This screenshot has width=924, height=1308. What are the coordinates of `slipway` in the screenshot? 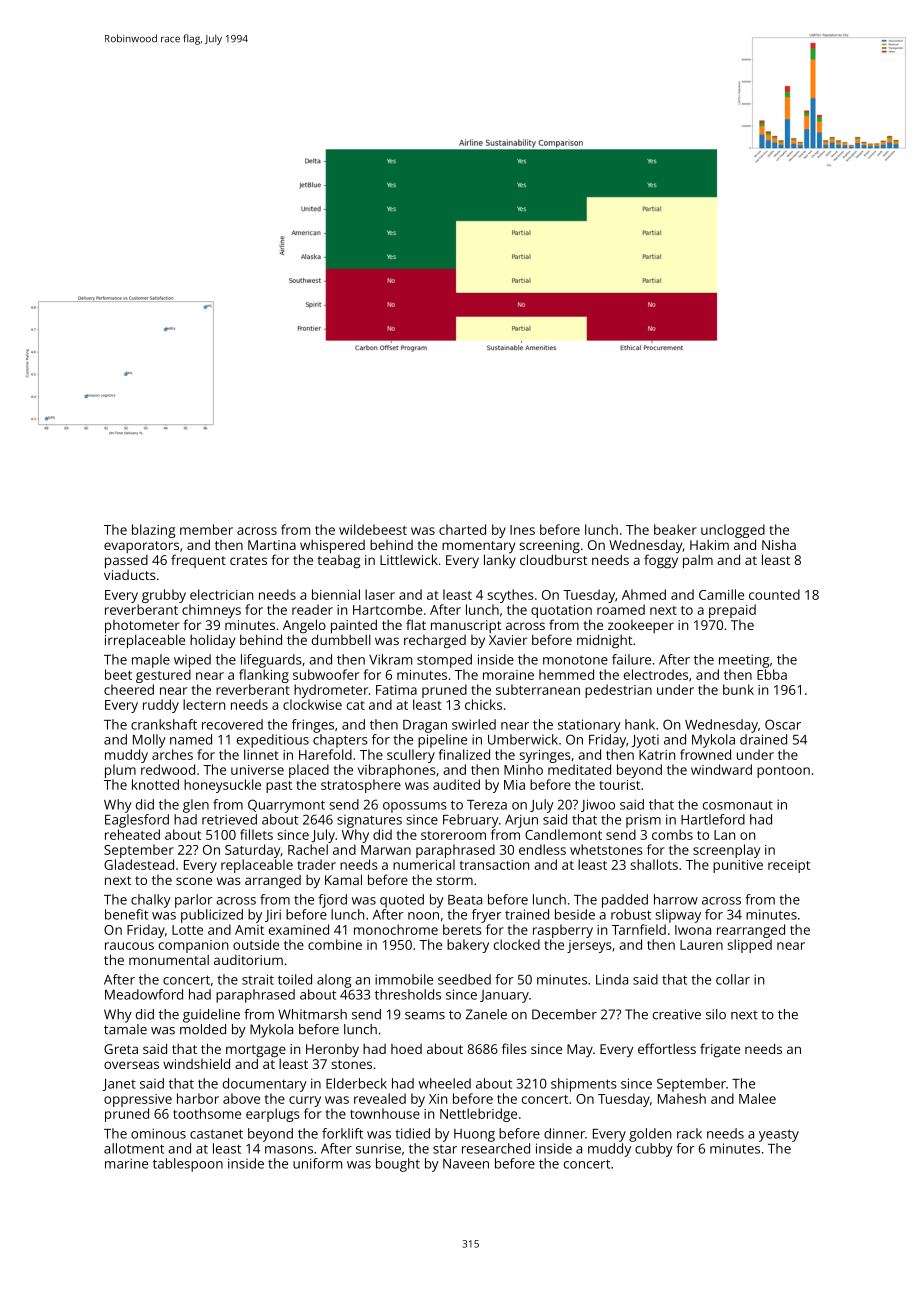 It's located at (678, 916).
